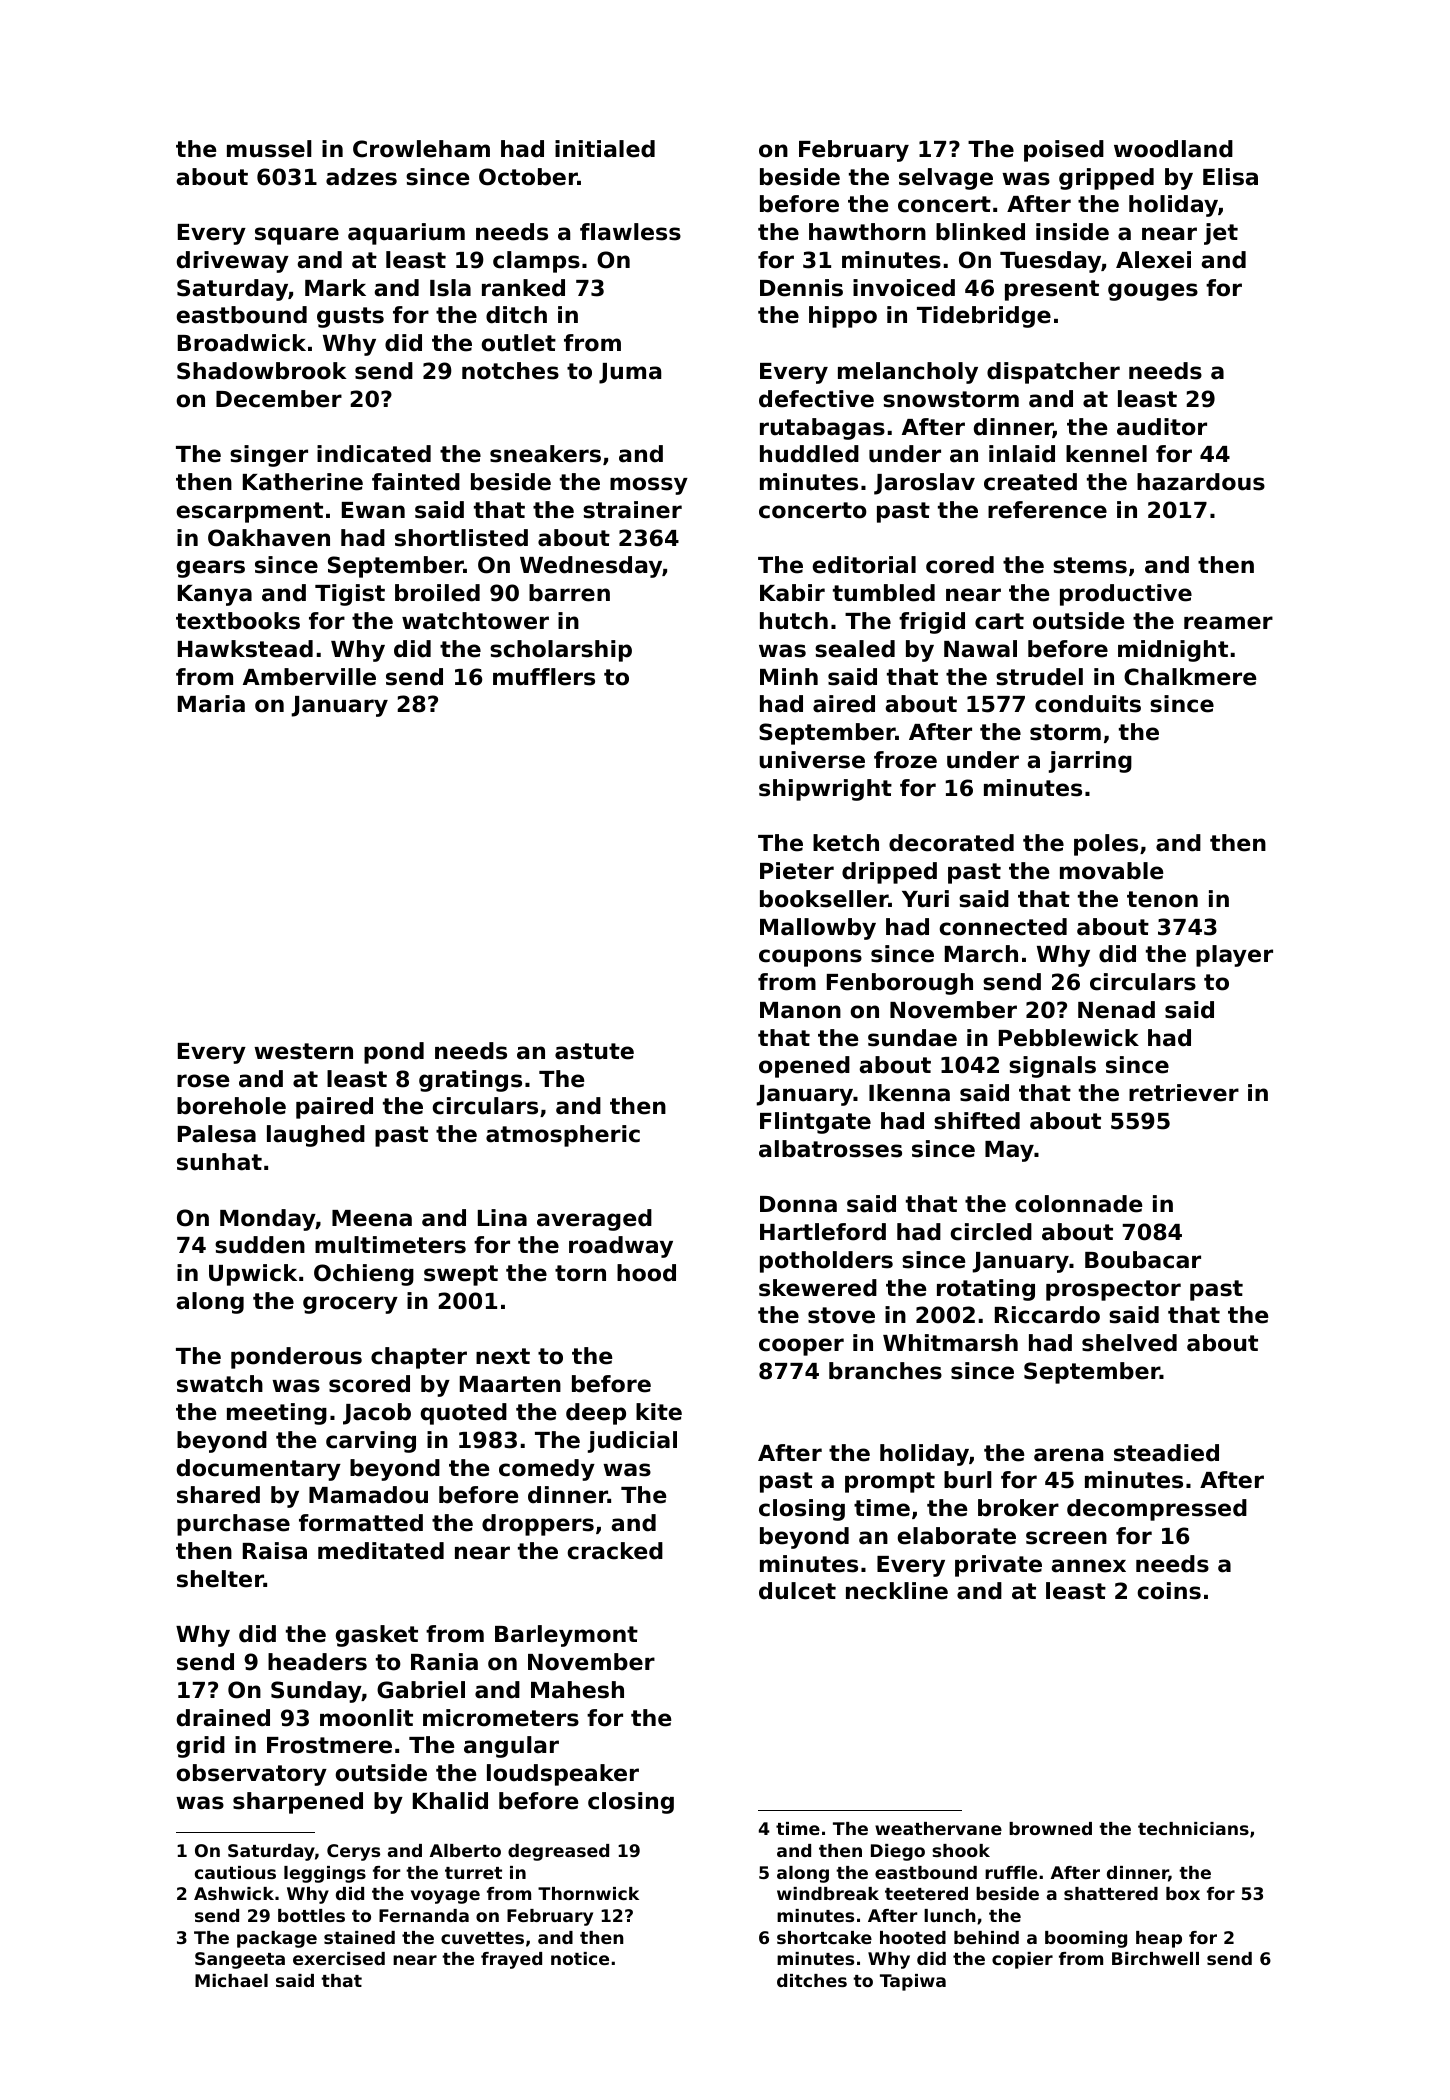 This screenshot has width=1450, height=2100. What do you see at coordinates (511, 1960) in the screenshot?
I see `frayed` at bounding box center [511, 1960].
